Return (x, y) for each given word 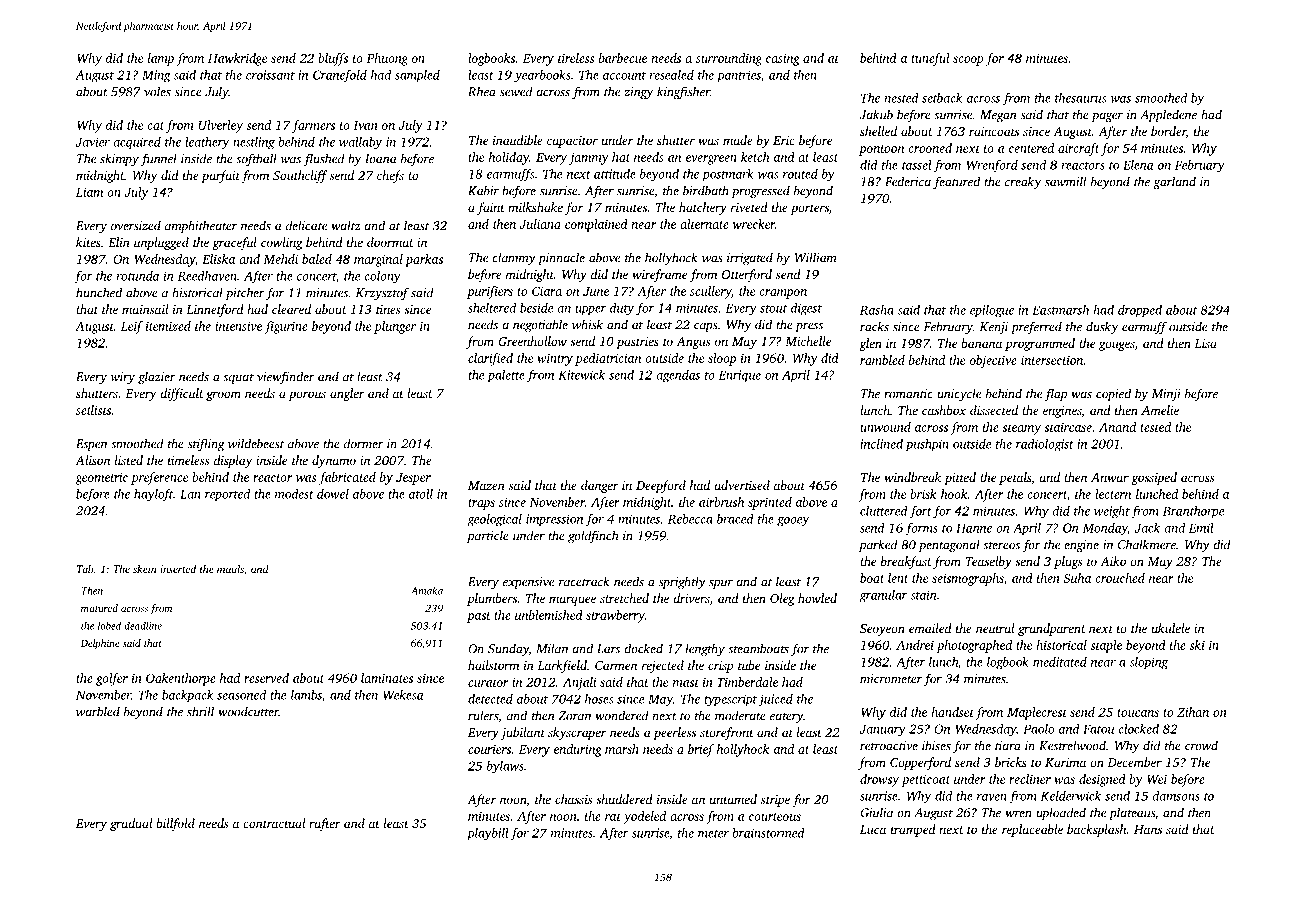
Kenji (994, 328)
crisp (720, 667)
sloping (1148, 663)
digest (806, 309)
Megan (998, 116)
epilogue (992, 311)
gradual (131, 824)
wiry (123, 378)
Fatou (1098, 729)
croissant (270, 75)
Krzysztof (382, 293)
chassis (573, 799)
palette (506, 376)
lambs (306, 695)
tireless (576, 58)
